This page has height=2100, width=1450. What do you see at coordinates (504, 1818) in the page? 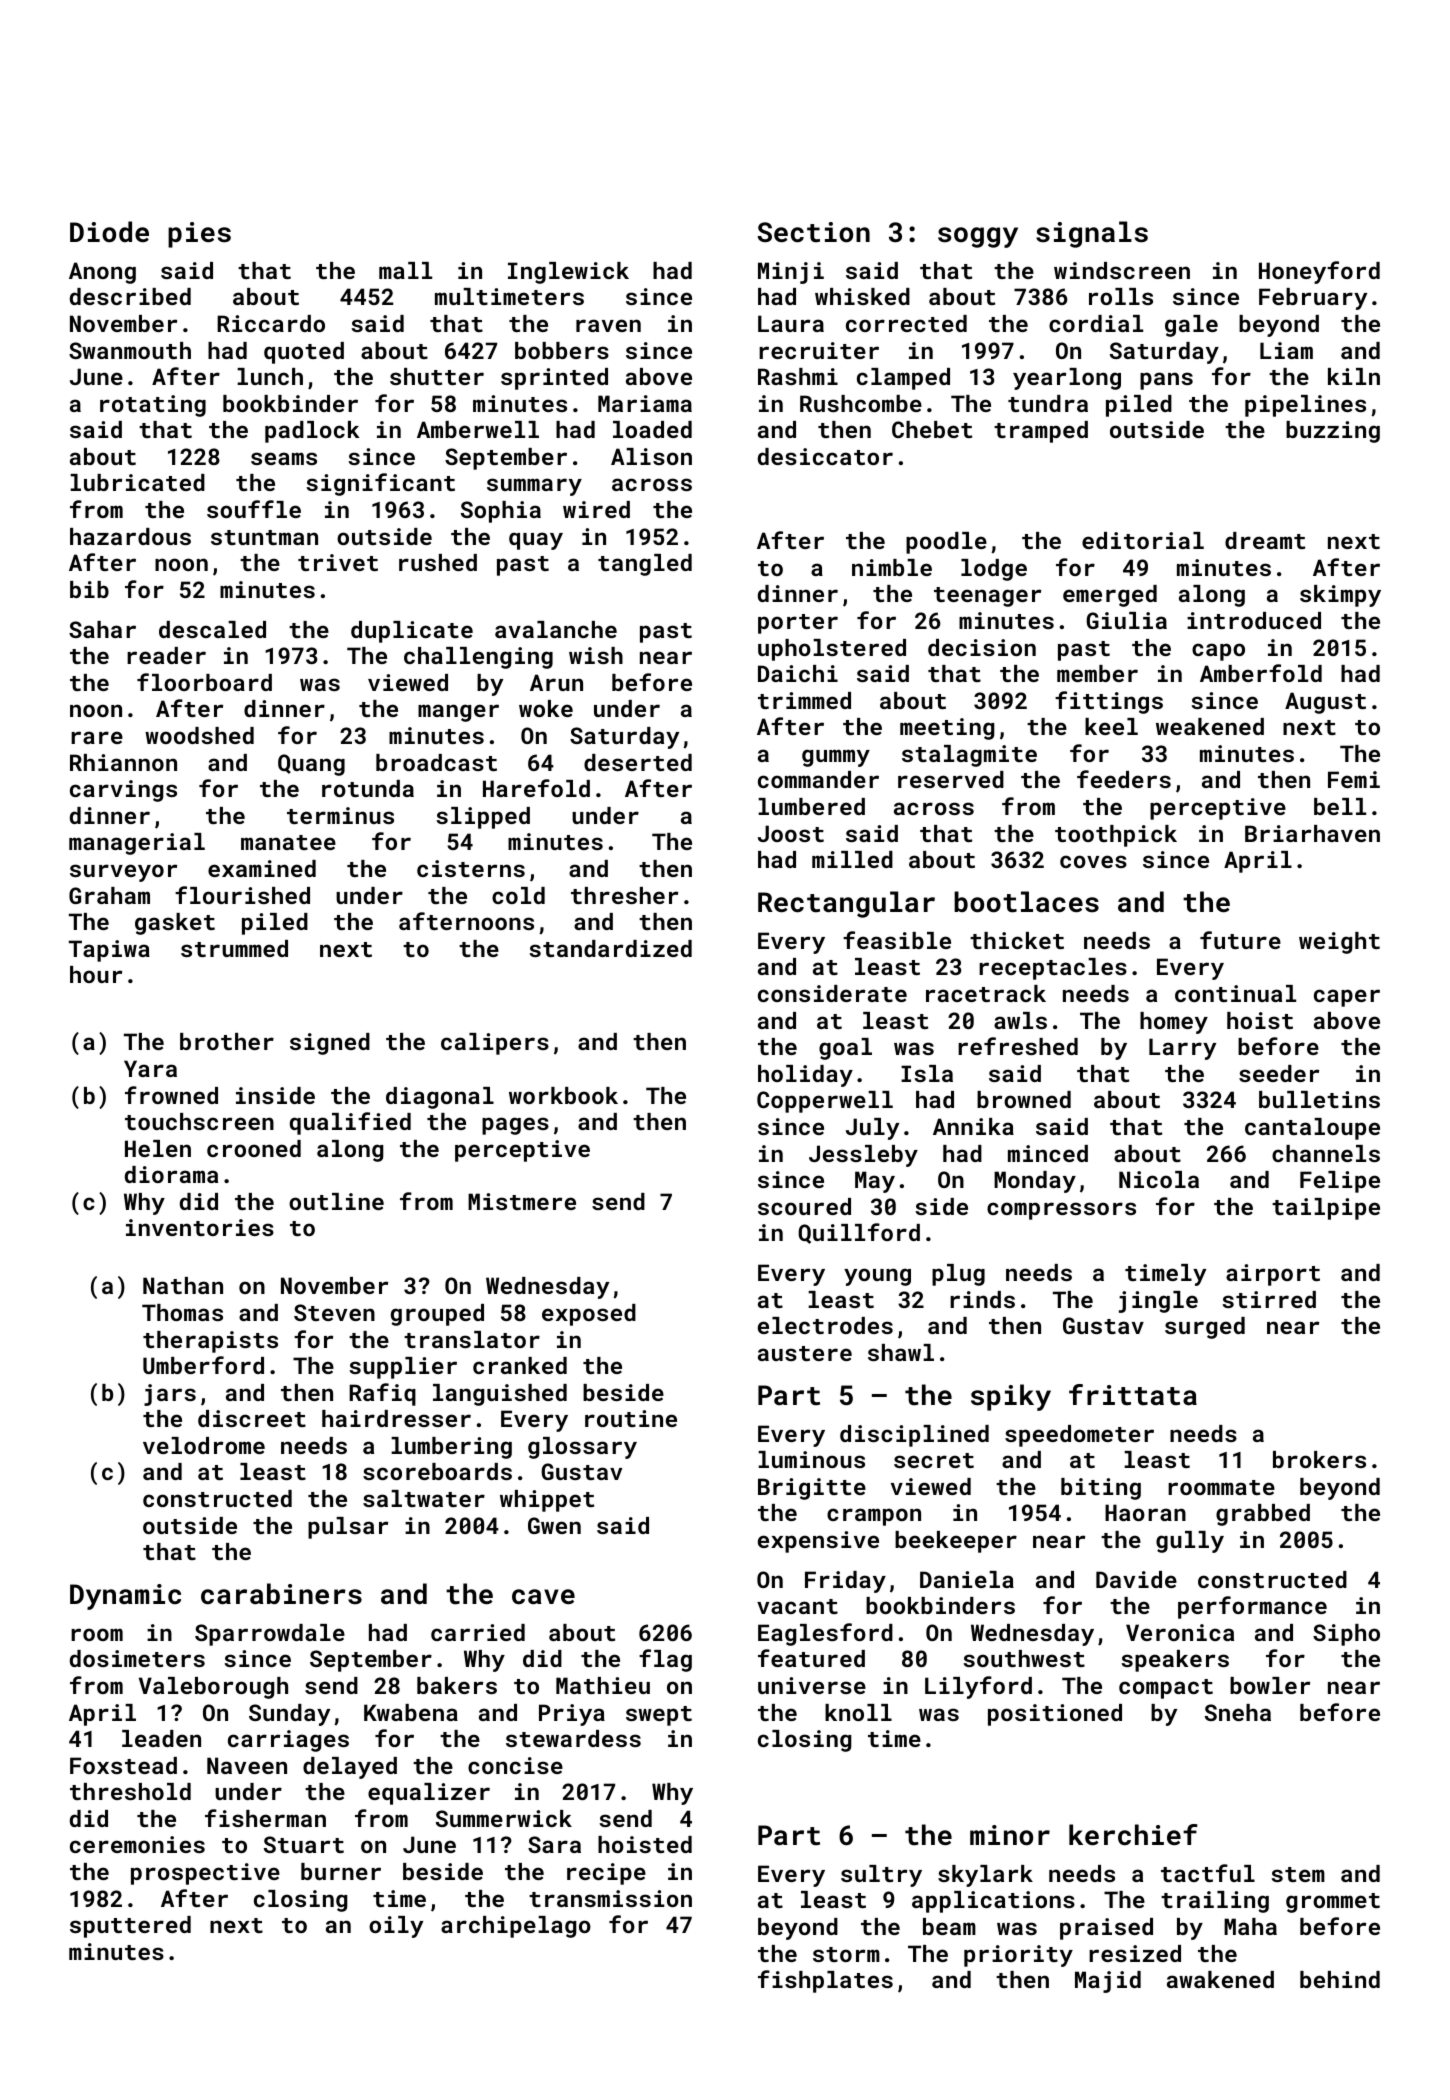
I see `Summerwick` at bounding box center [504, 1818].
